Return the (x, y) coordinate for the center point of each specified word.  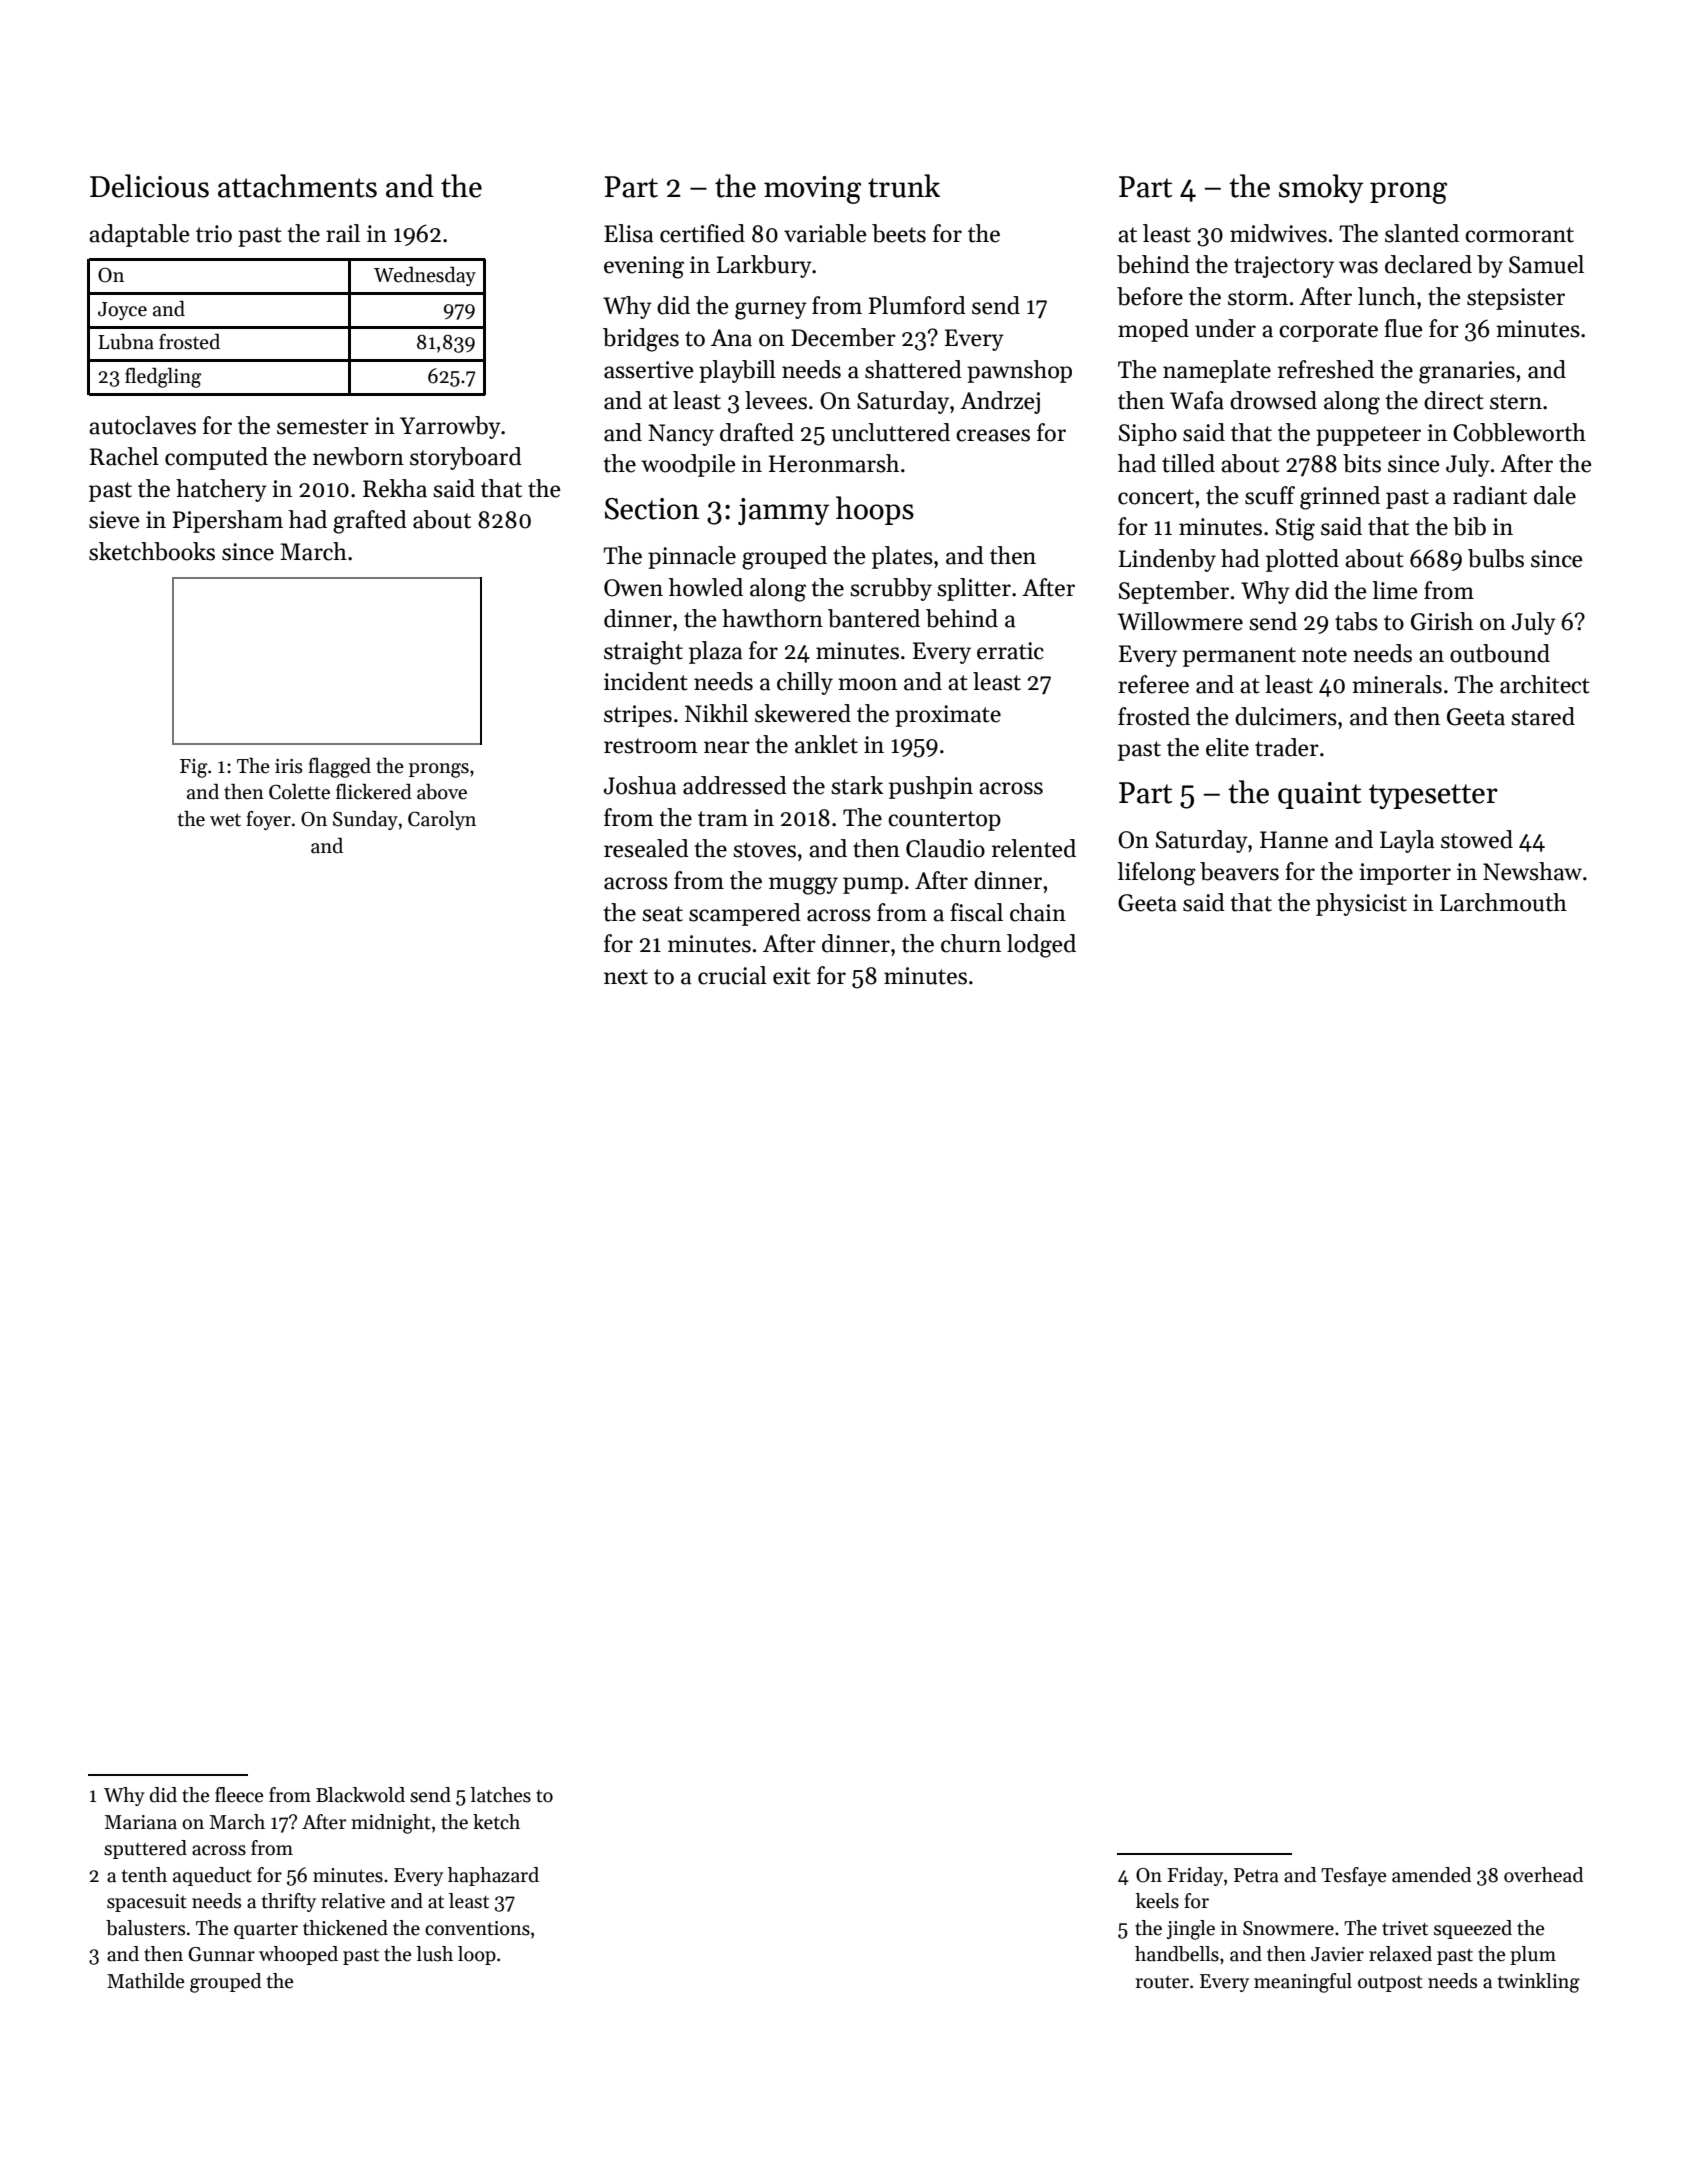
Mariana (141, 1822)
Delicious (149, 186)
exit (792, 976)
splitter (974, 589)
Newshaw (1532, 871)
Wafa (1197, 400)
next (626, 977)
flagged (339, 768)
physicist (1361, 904)
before (1150, 296)
